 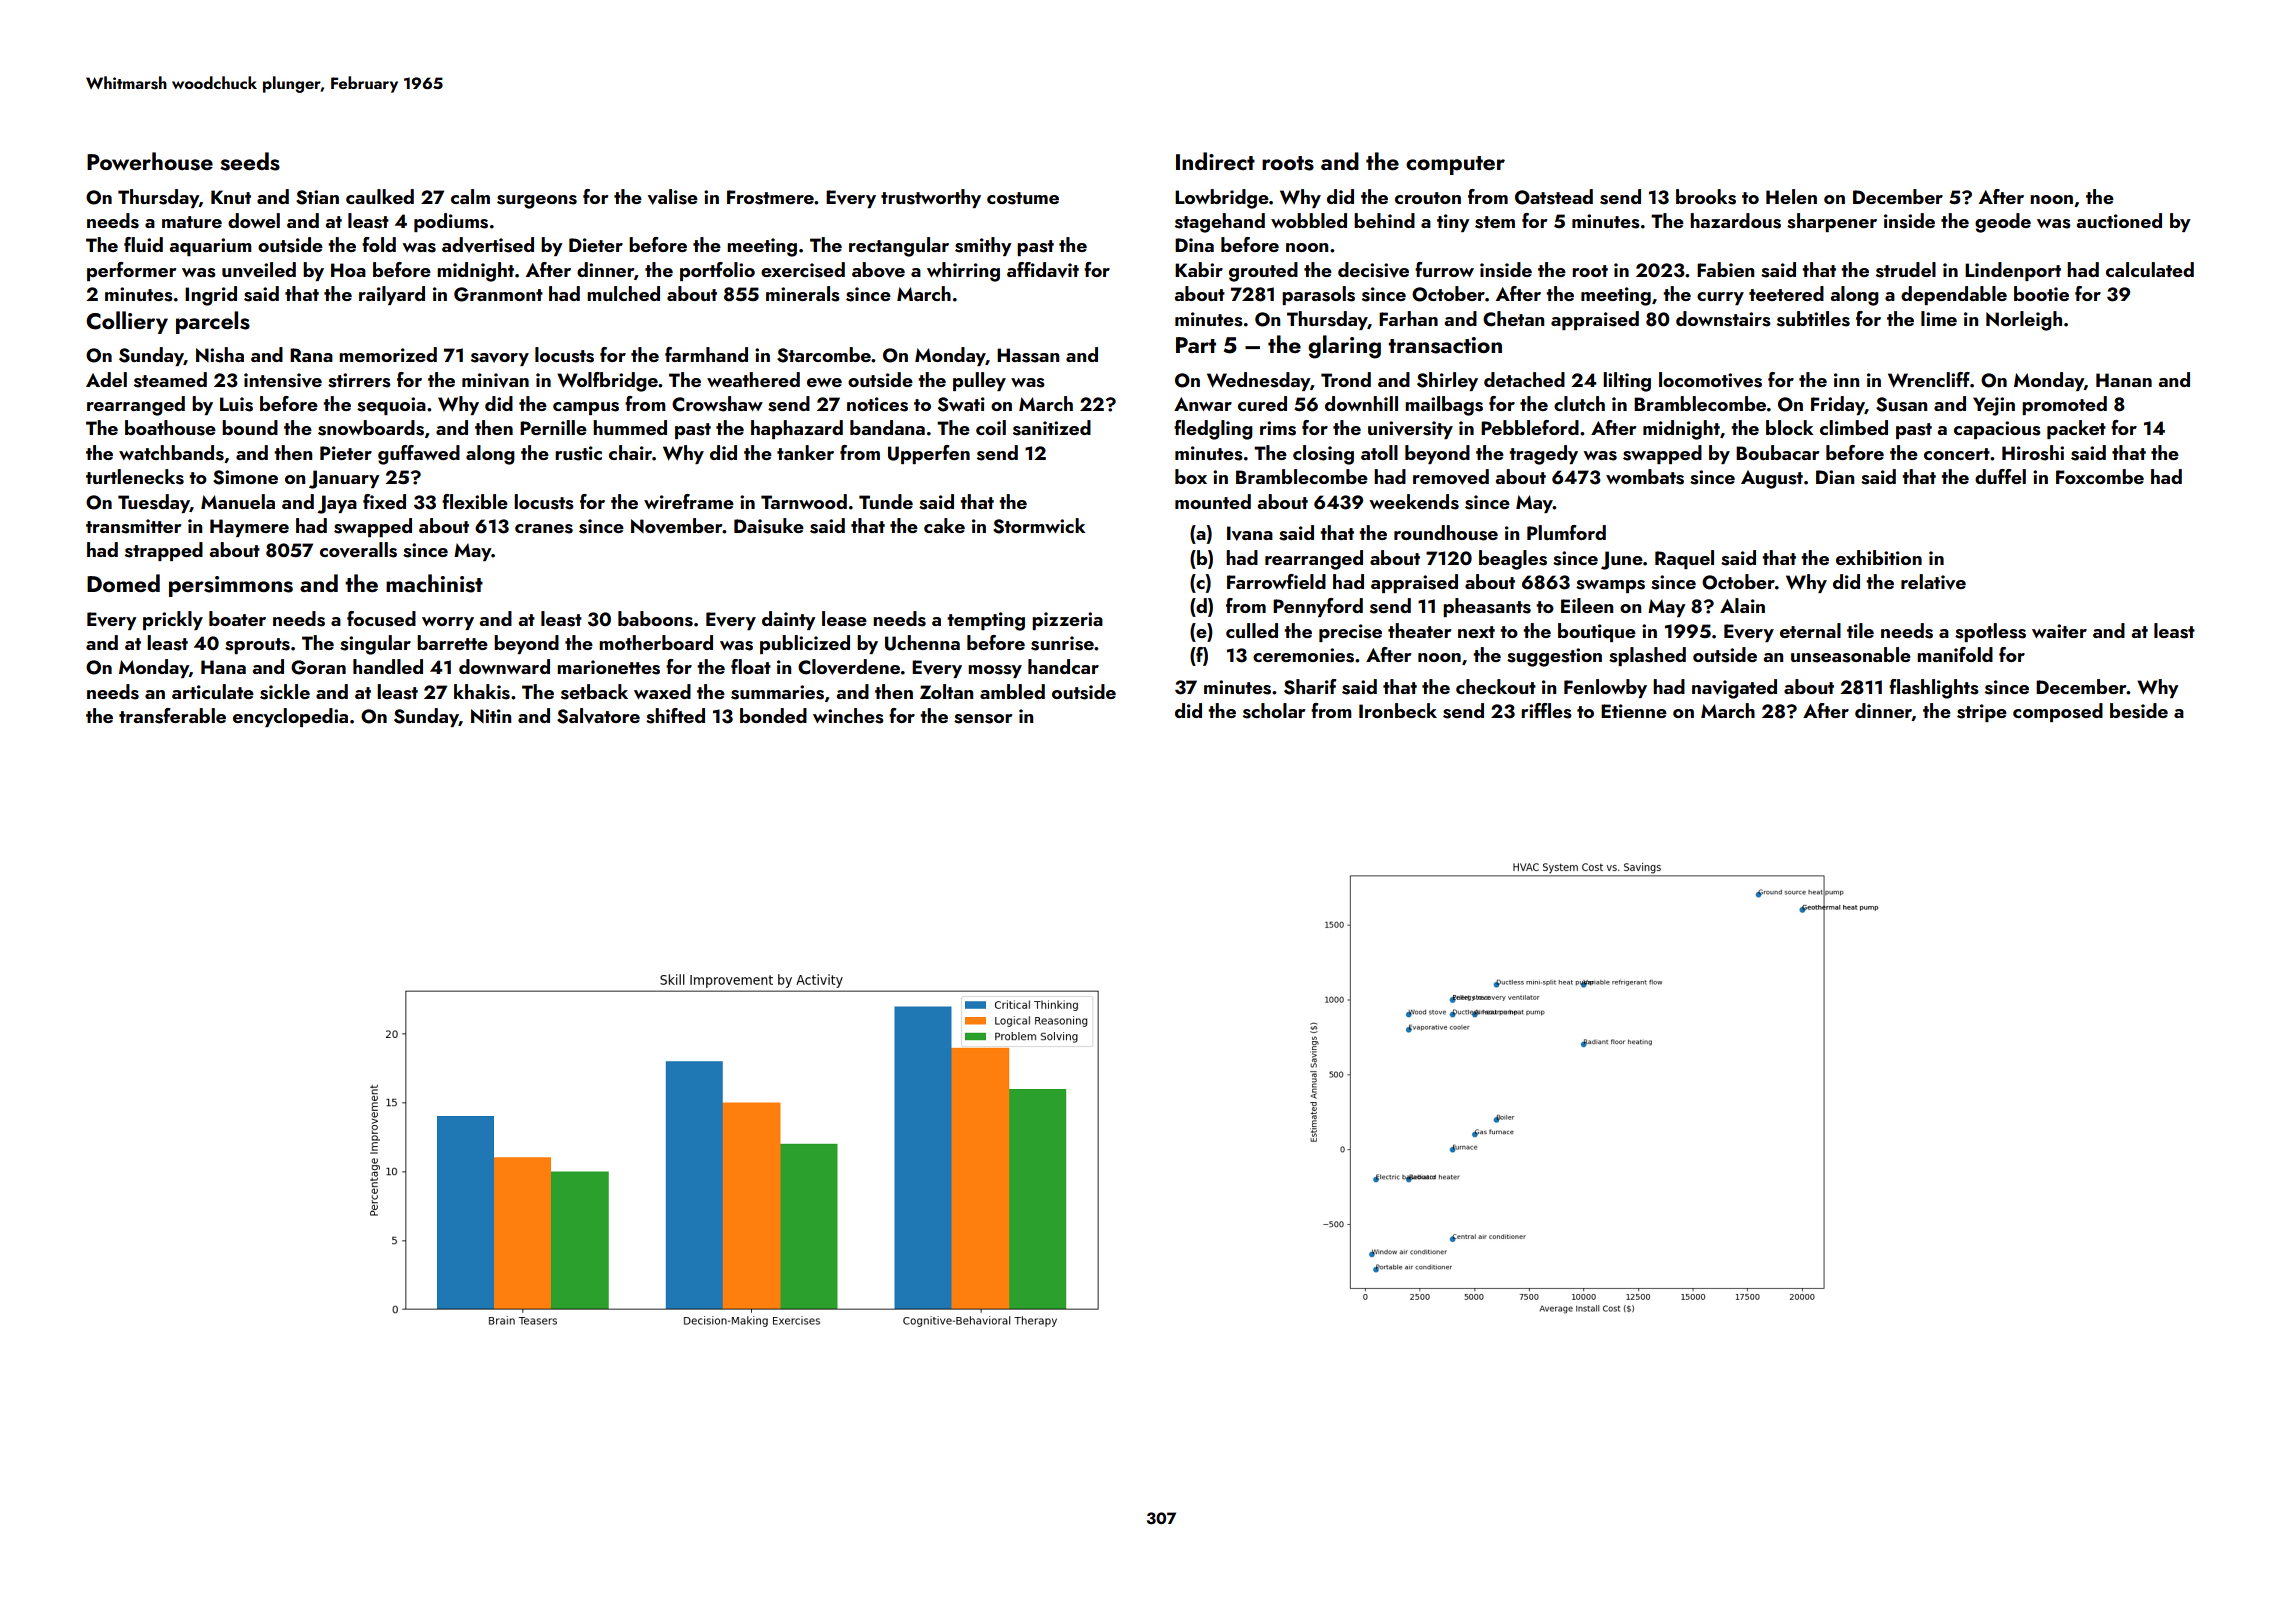 What do you see at coordinates (769, 526) in the document?
I see `Daisuke` at bounding box center [769, 526].
